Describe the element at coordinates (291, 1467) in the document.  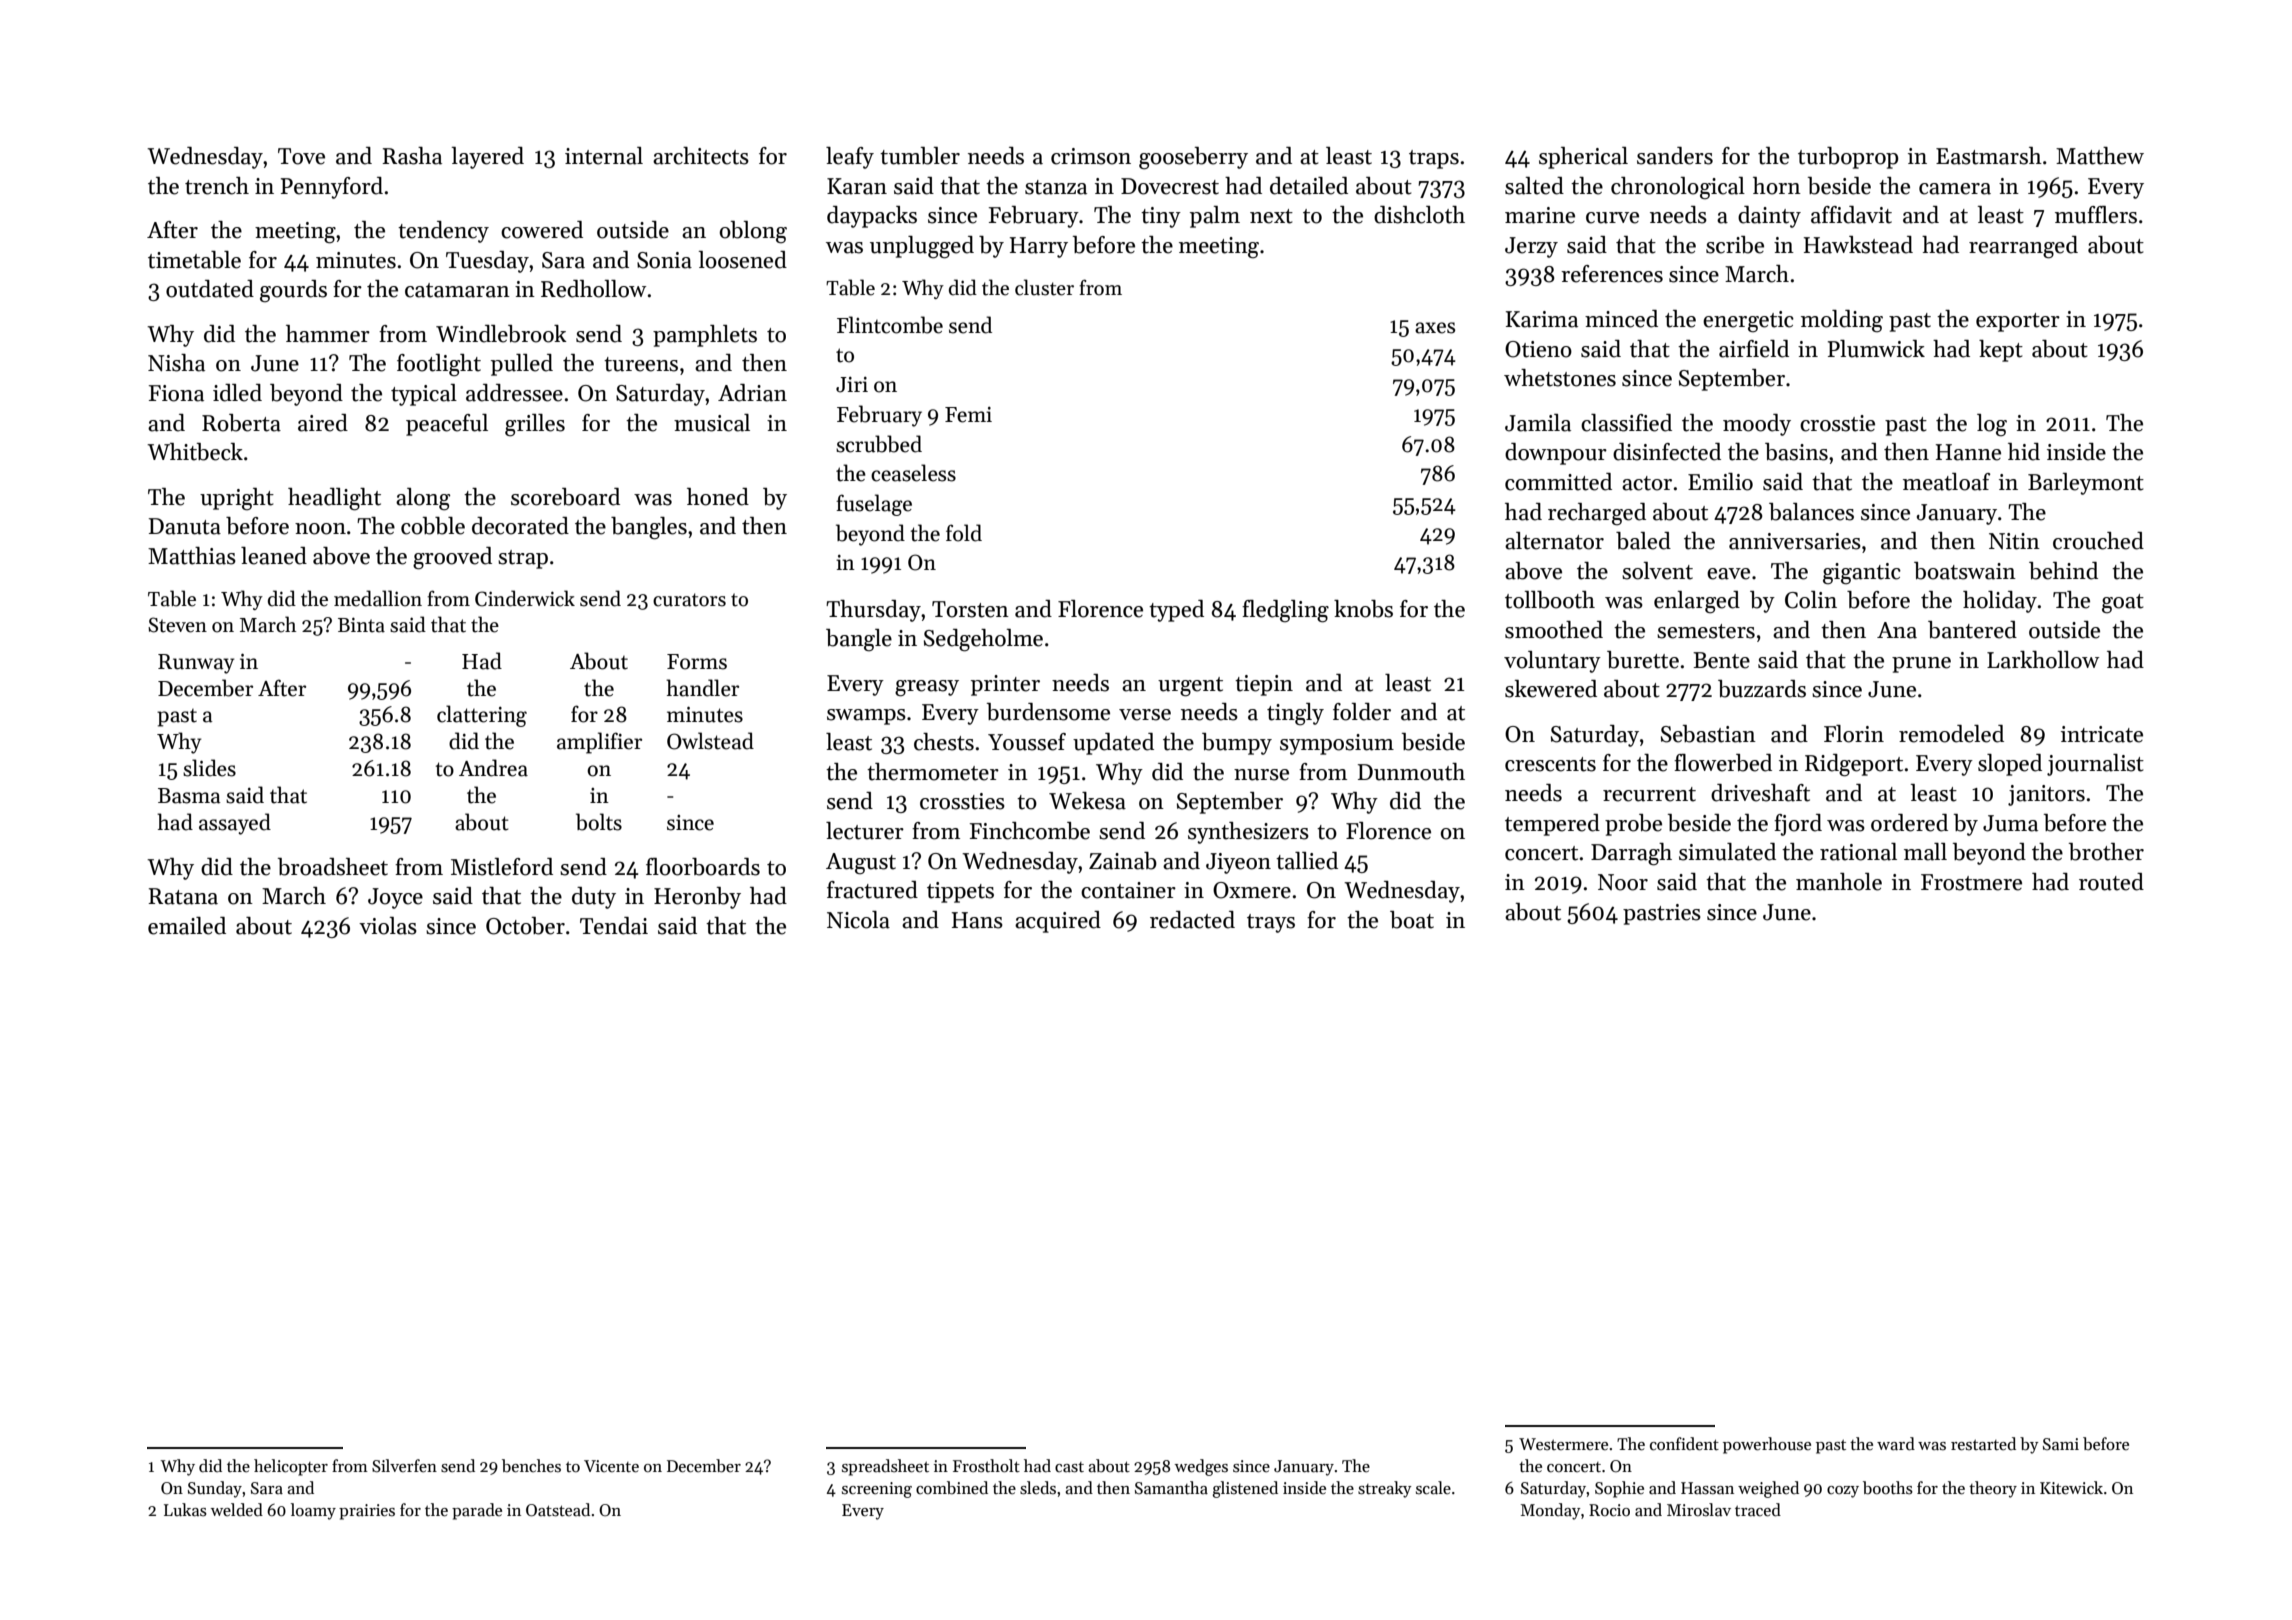
I see `helicopter` at that location.
